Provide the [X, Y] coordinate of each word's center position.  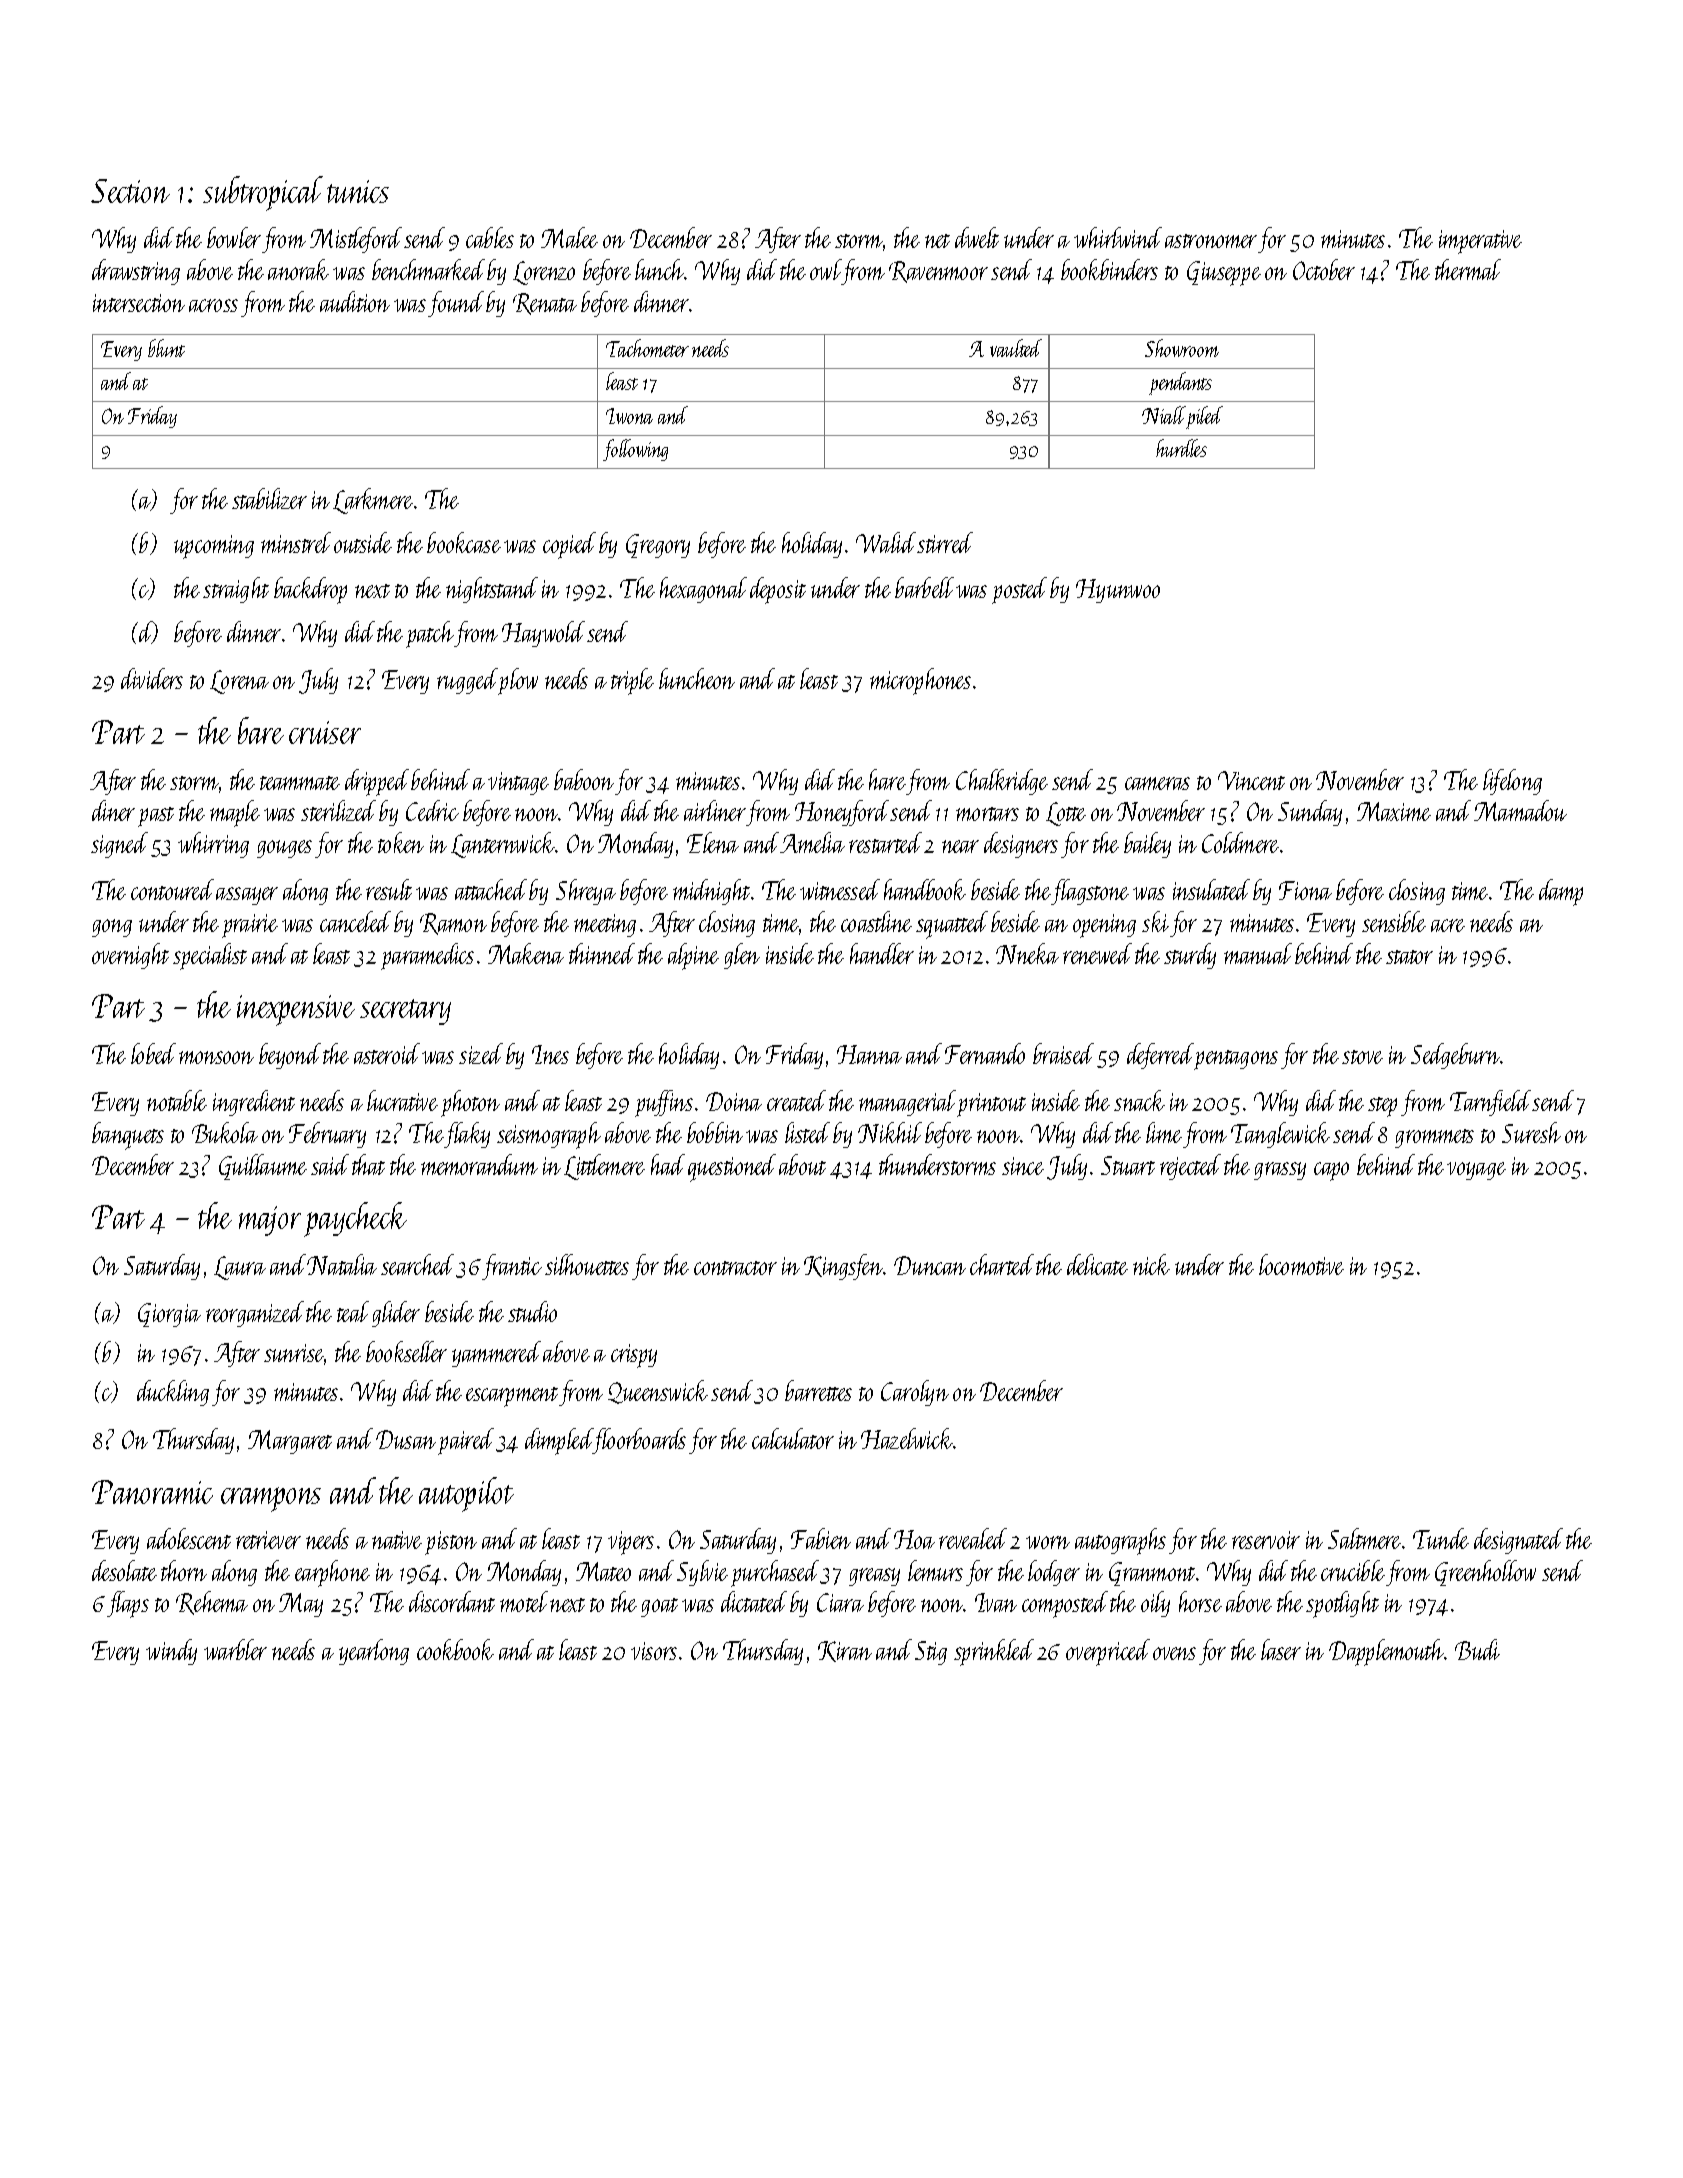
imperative [1480, 242]
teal [353, 1311]
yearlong [374, 1652]
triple [632, 681]
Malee [569, 237]
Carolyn [915, 1393]
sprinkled [994, 1652]
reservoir [1266, 1540]
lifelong [1512, 782]
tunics [358, 191]
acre [1448, 925]
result [389, 889]
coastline [876, 921]
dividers [152, 678]
